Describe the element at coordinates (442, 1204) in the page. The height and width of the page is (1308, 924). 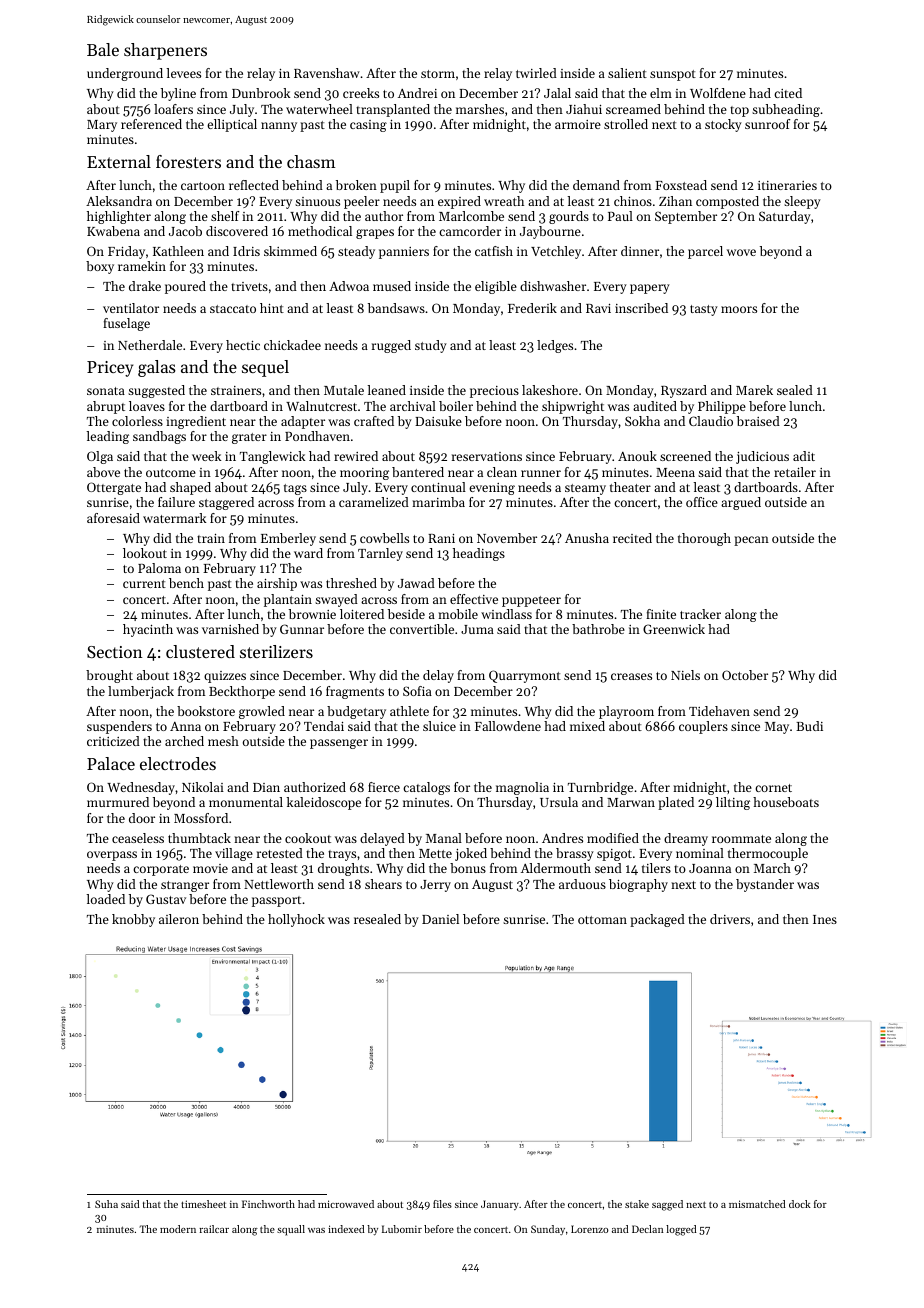
I see `files` at that location.
